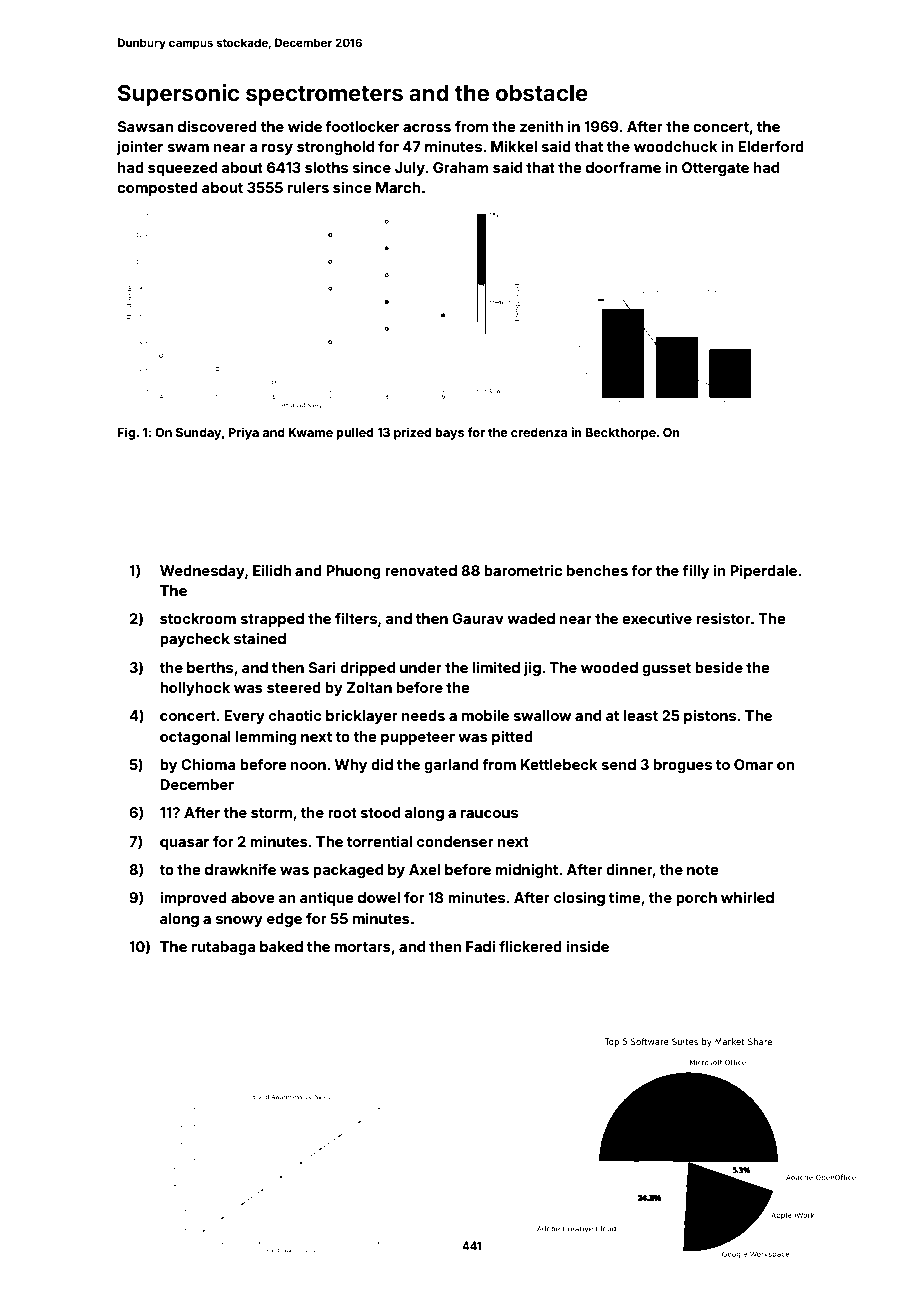 This screenshot has width=924, height=1308. What do you see at coordinates (530, 946) in the screenshot?
I see `flickered` at bounding box center [530, 946].
